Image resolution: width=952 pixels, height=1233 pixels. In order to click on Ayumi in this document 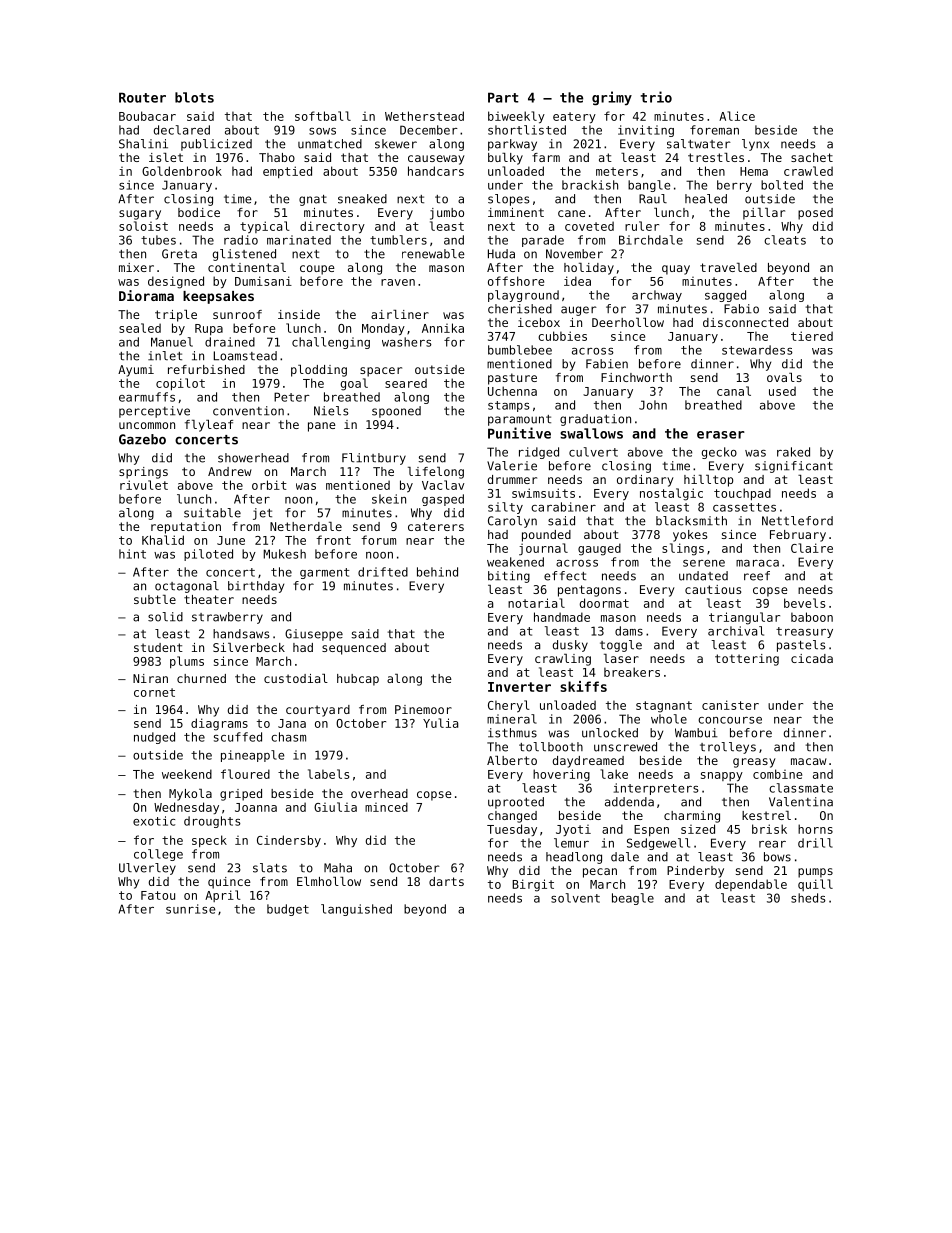, I will do `click(136, 371)`.
